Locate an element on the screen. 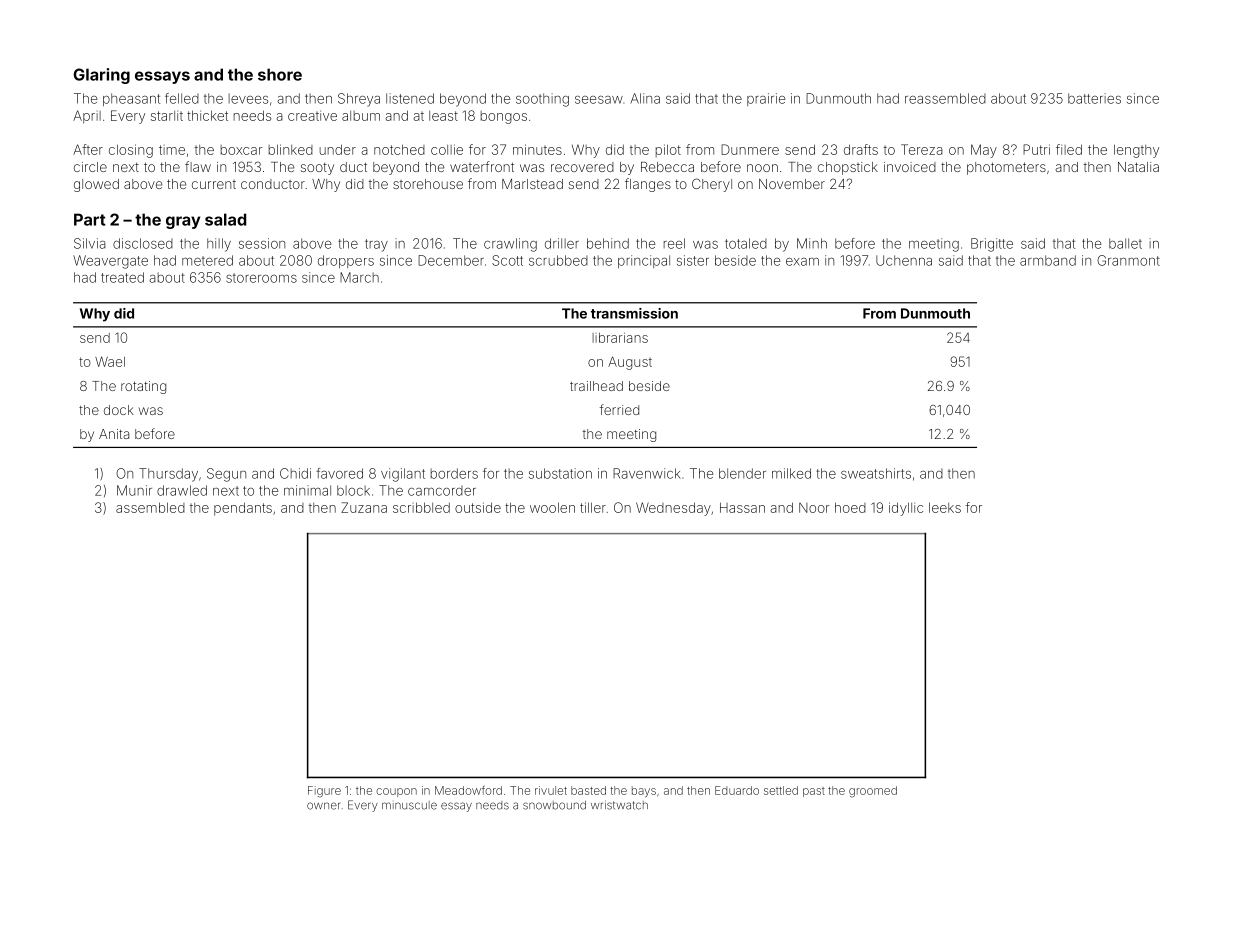  treated is located at coordinates (122, 277).
